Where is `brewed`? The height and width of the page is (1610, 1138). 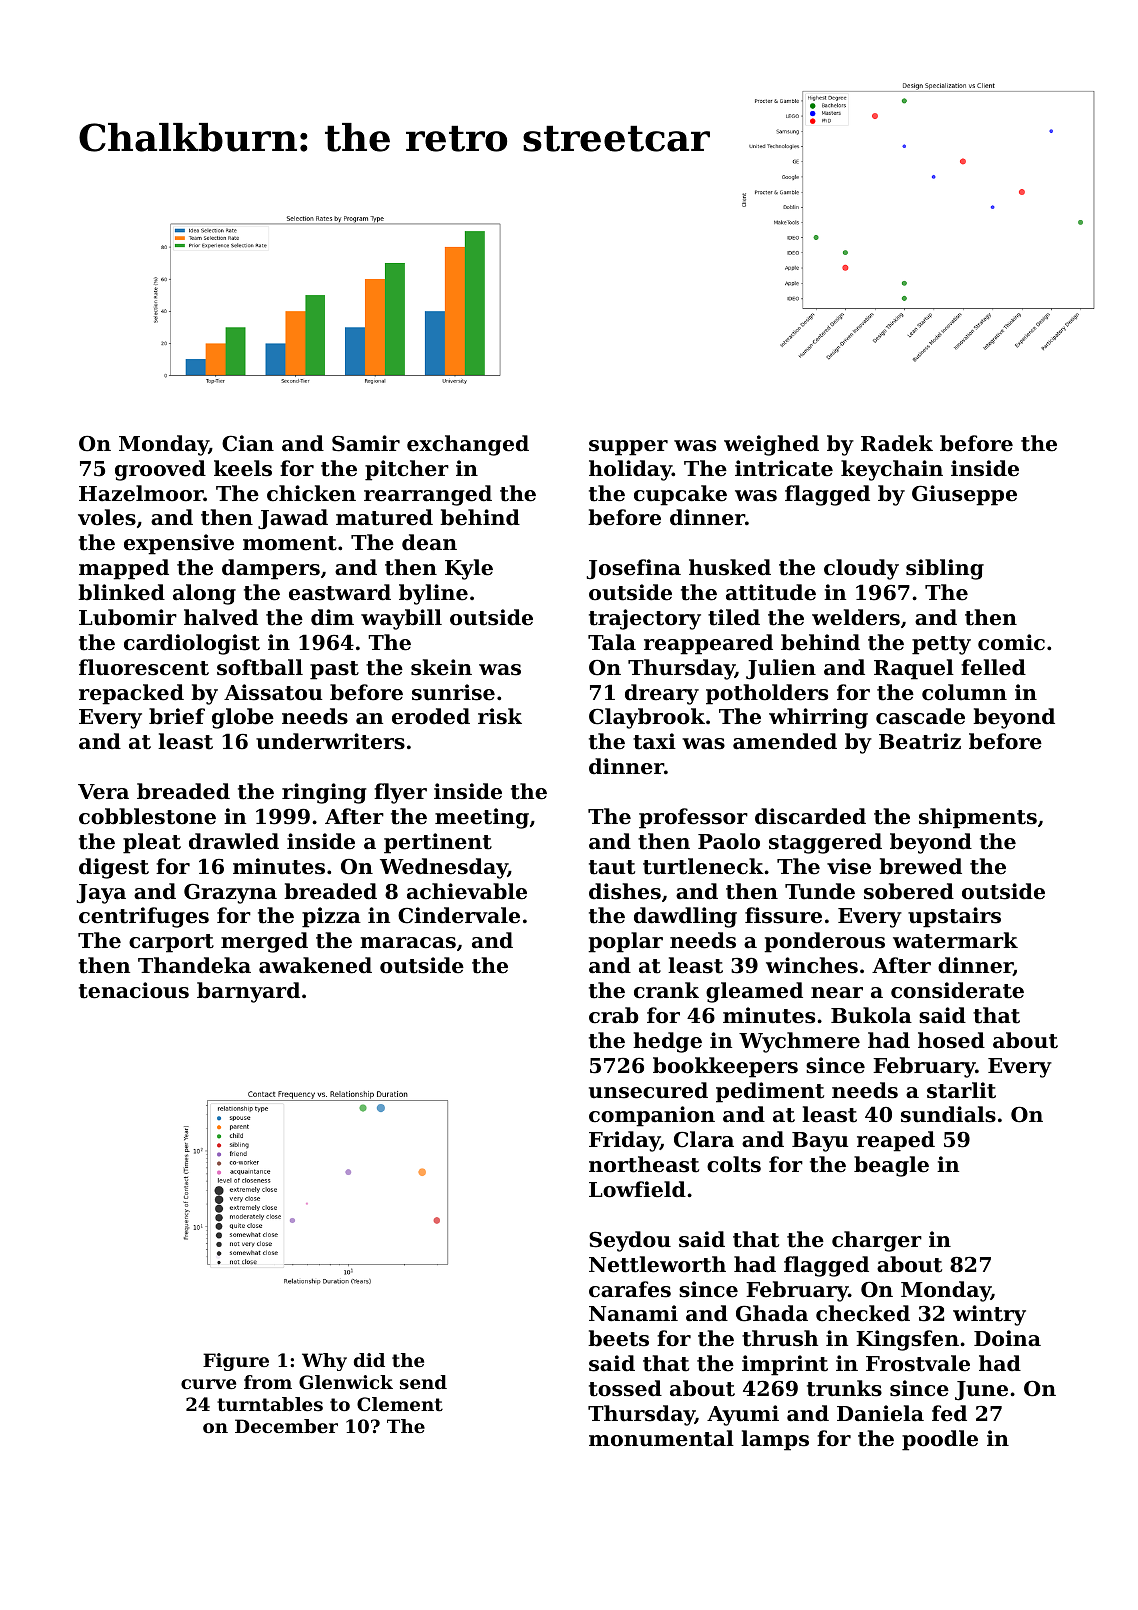 brewed is located at coordinates (920, 866).
